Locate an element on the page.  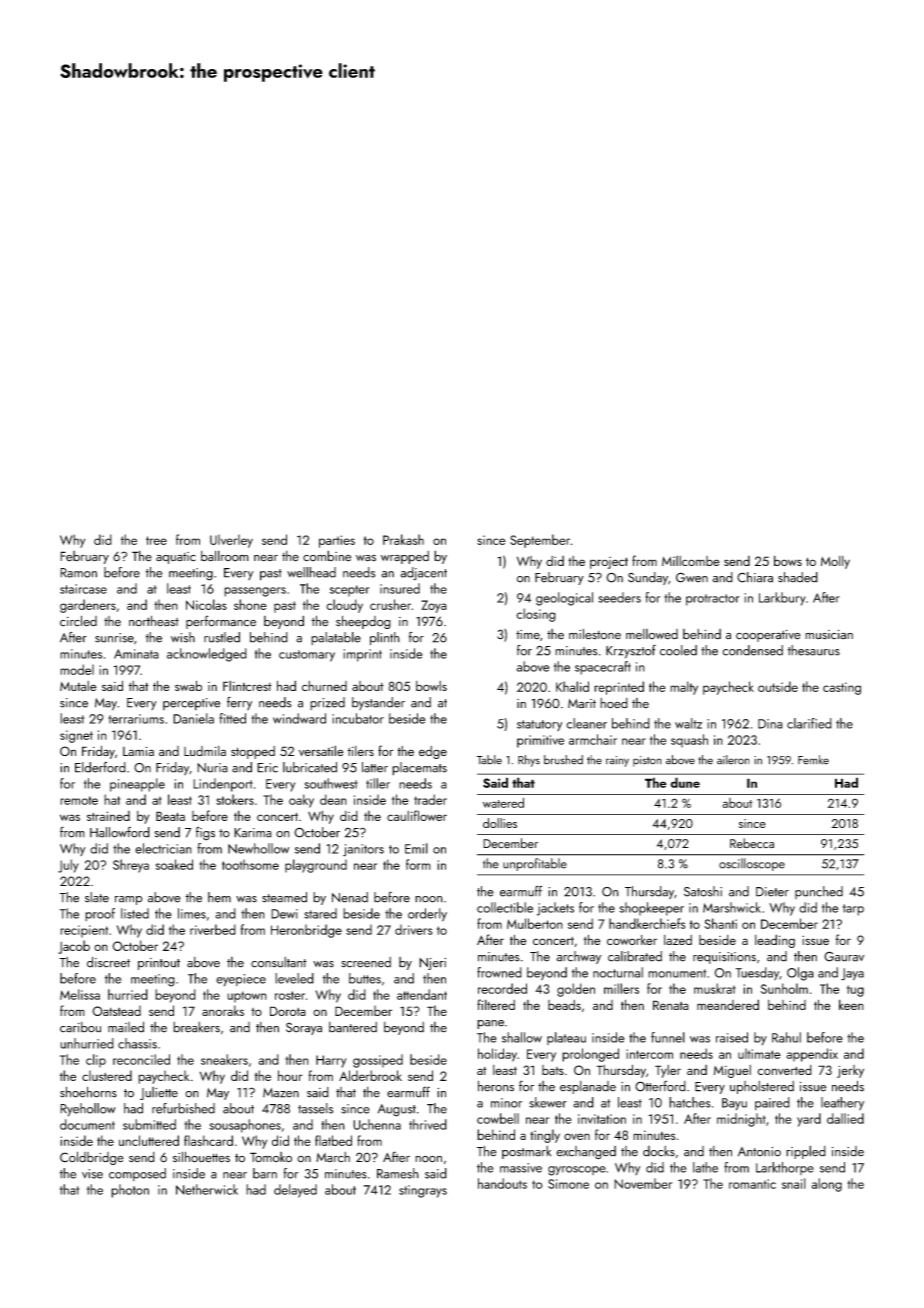
dollies is located at coordinates (500, 823).
